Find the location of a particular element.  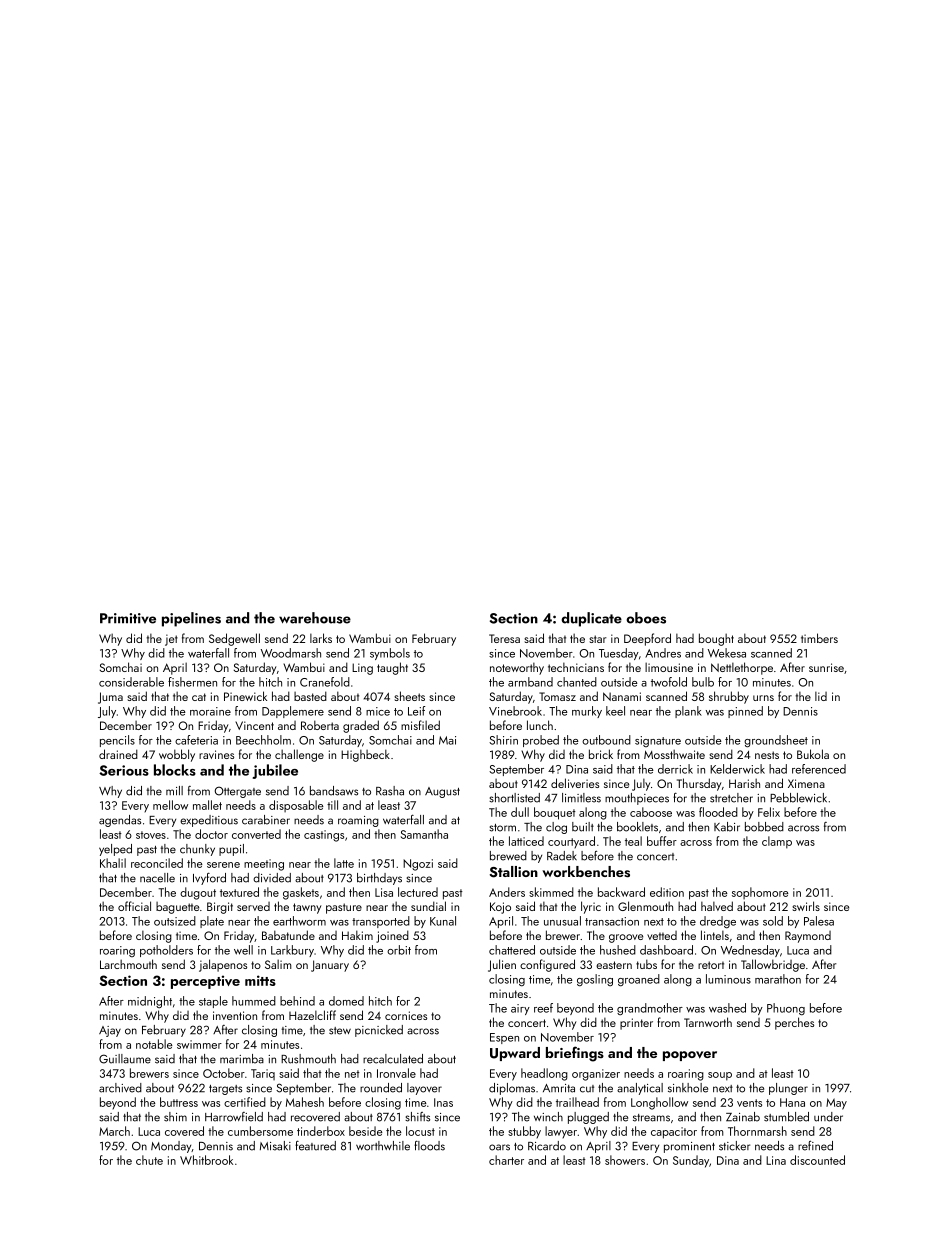

duplicate is located at coordinates (591, 619).
